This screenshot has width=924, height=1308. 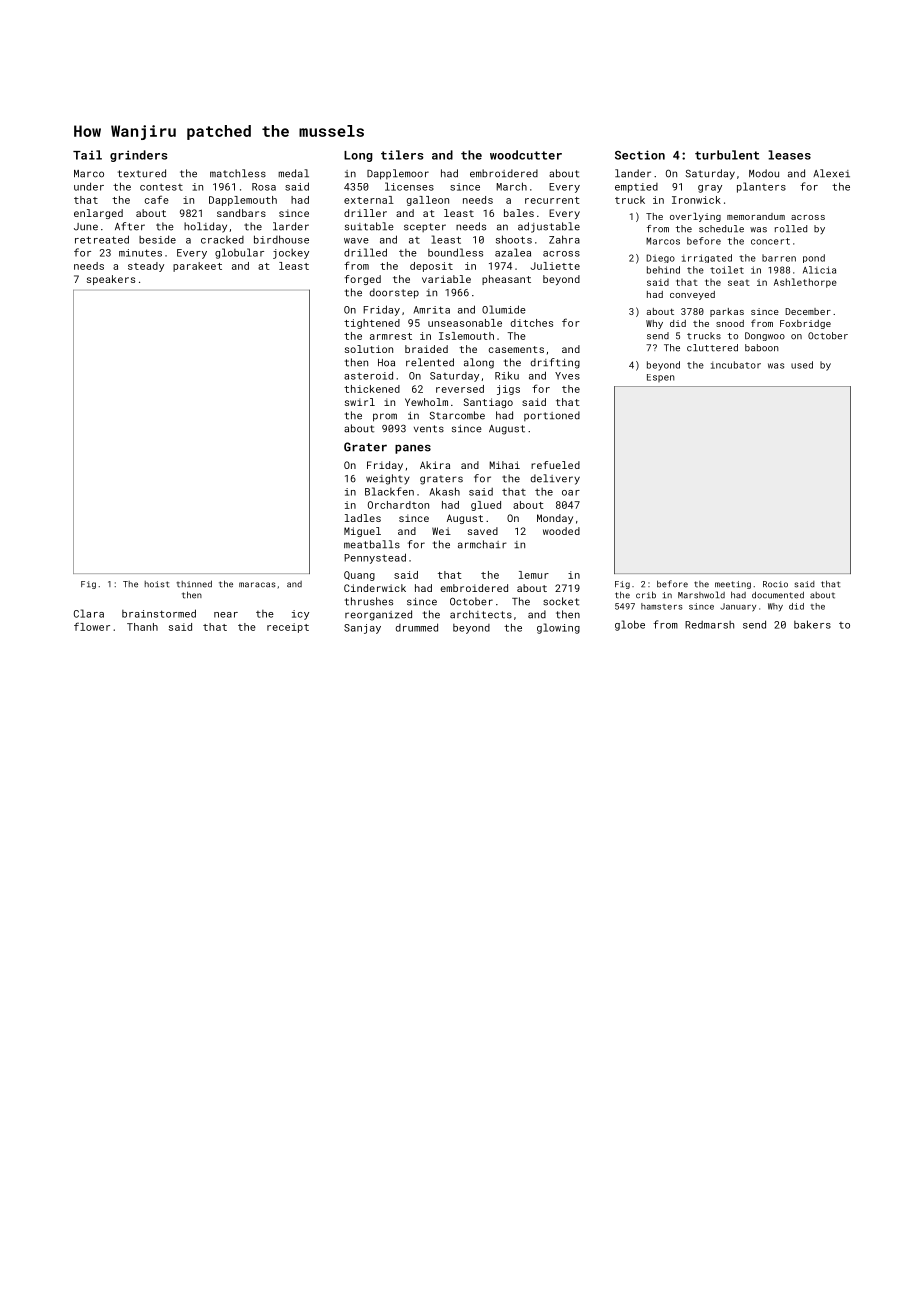 What do you see at coordinates (92, 626) in the screenshot?
I see `flower` at bounding box center [92, 626].
